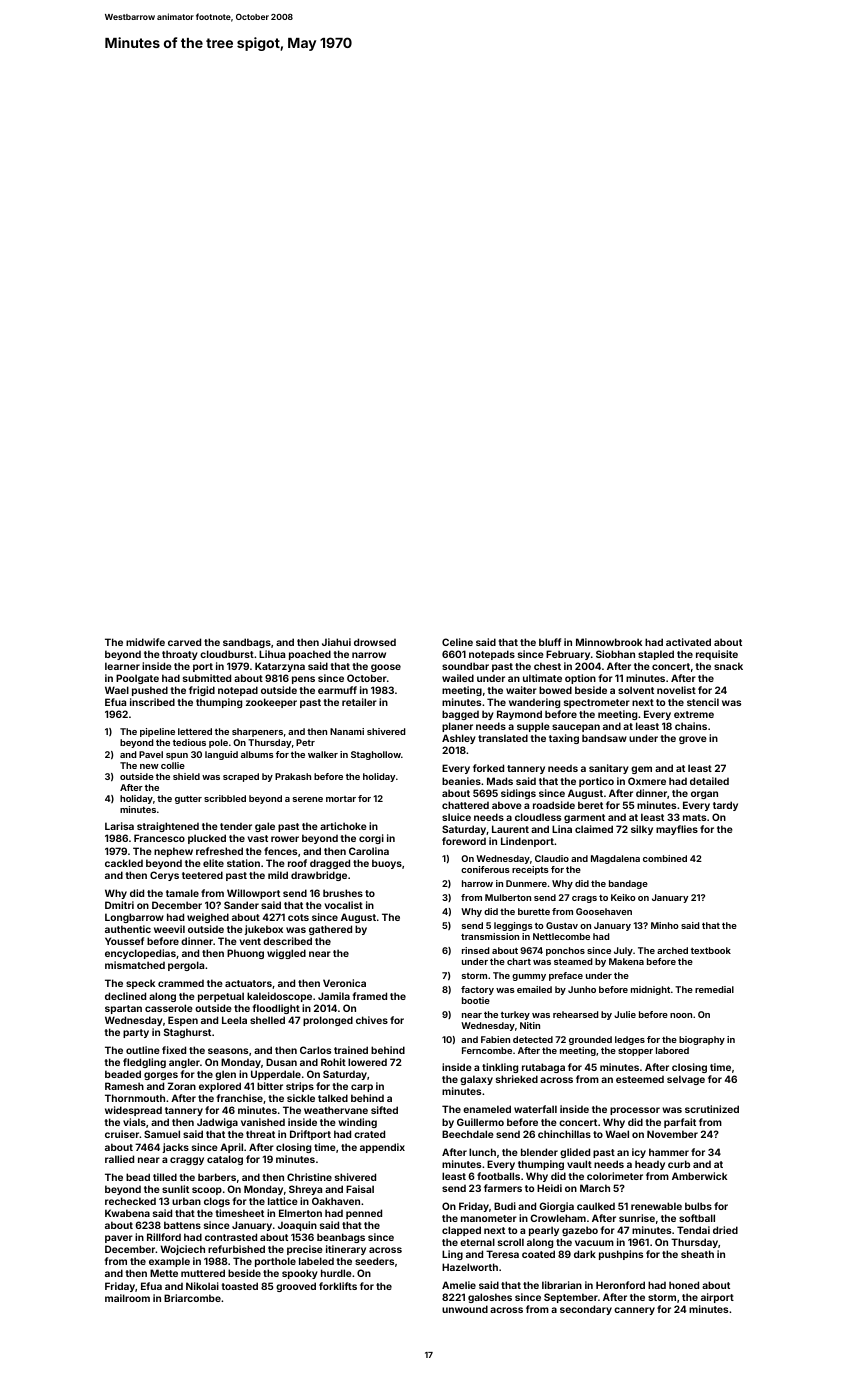 The width and height of the page is (849, 1400). What do you see at coordinates (184, 642) in the page?
I see `carved` at bounding box center [184, 642].
